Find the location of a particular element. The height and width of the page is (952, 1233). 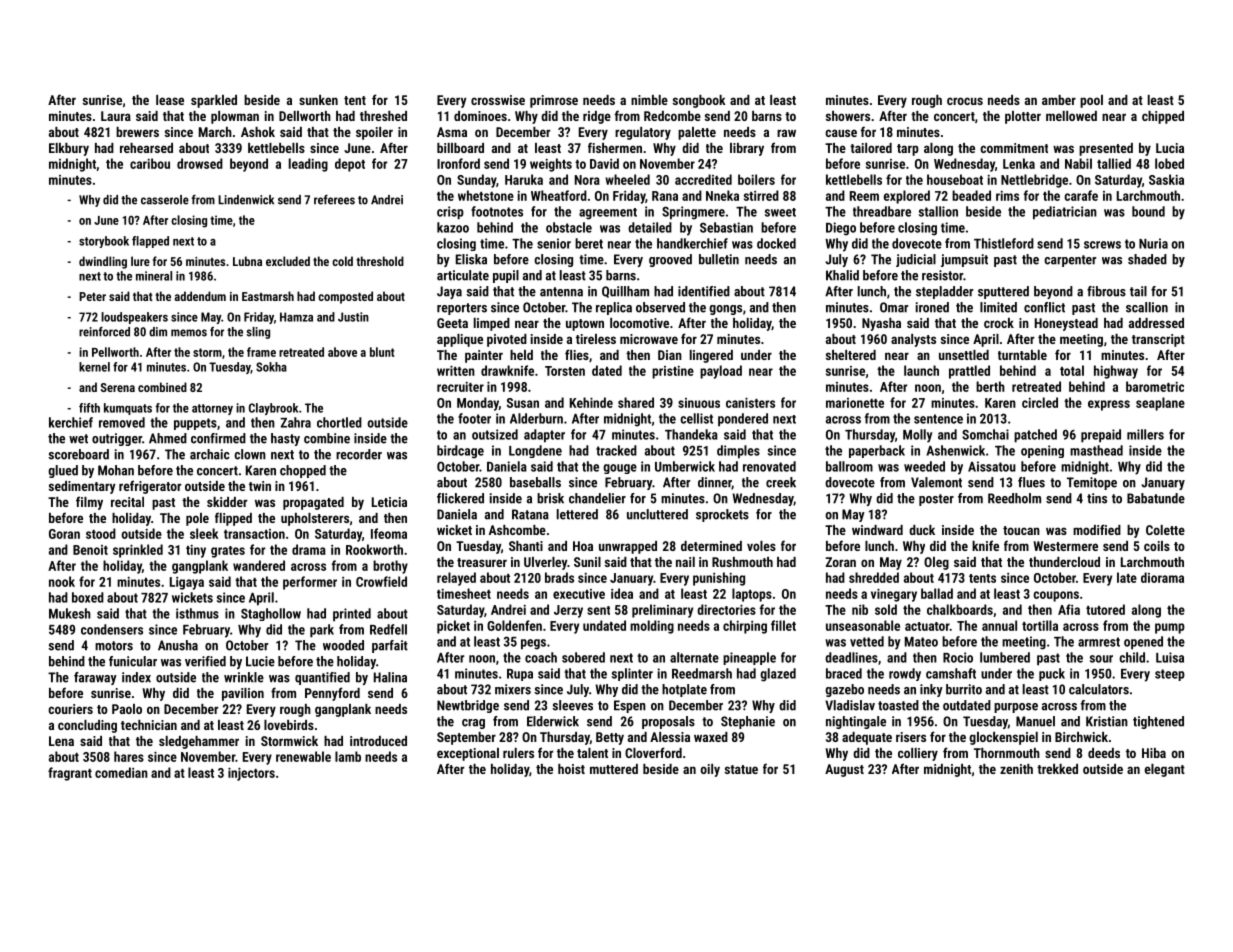

executive is located at coordinates (579, 594).
